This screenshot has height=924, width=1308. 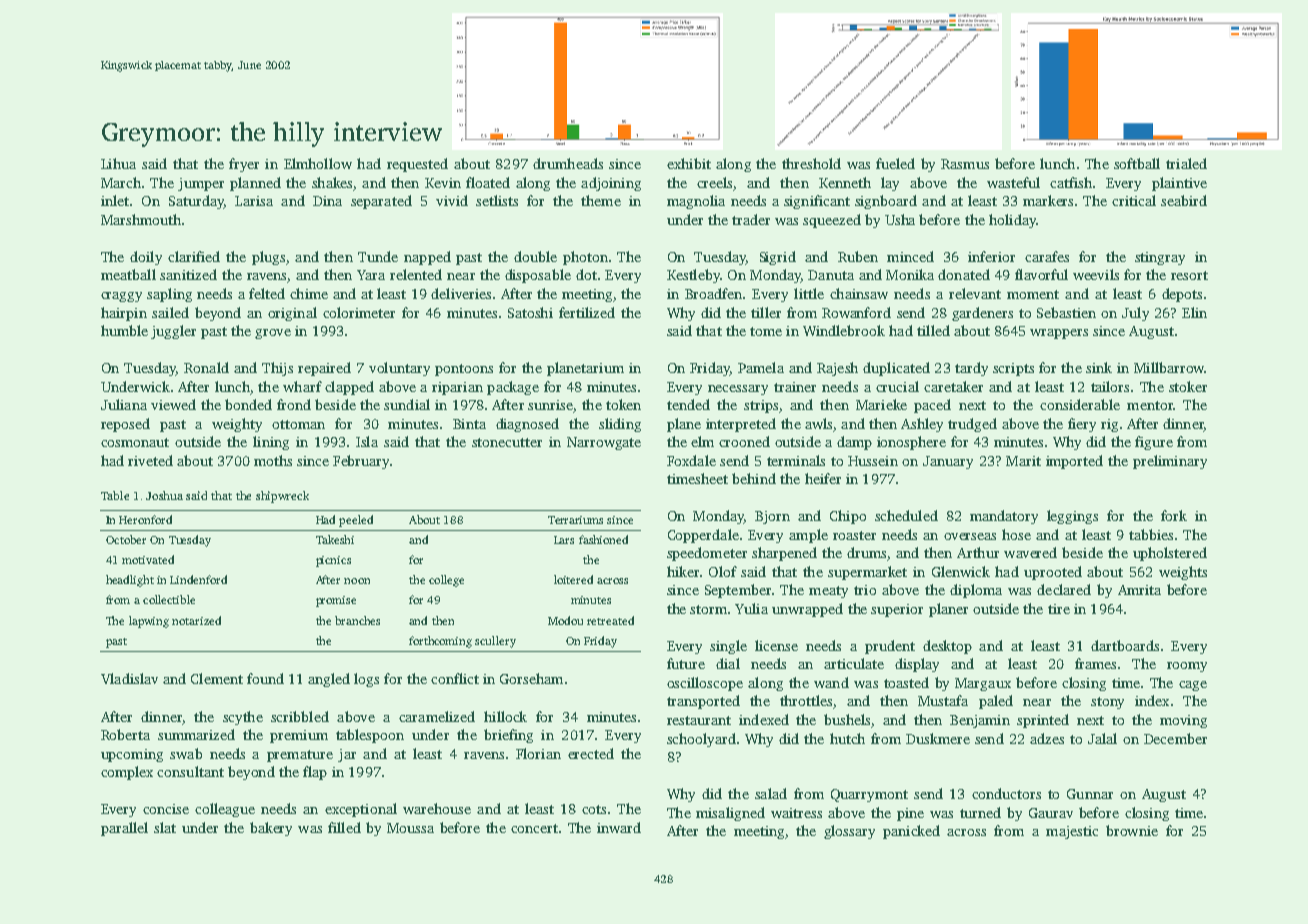 What do you see at coordinates (497, 200) in the screenshot?
I see `setlists` at bounding box center [497, 200].
